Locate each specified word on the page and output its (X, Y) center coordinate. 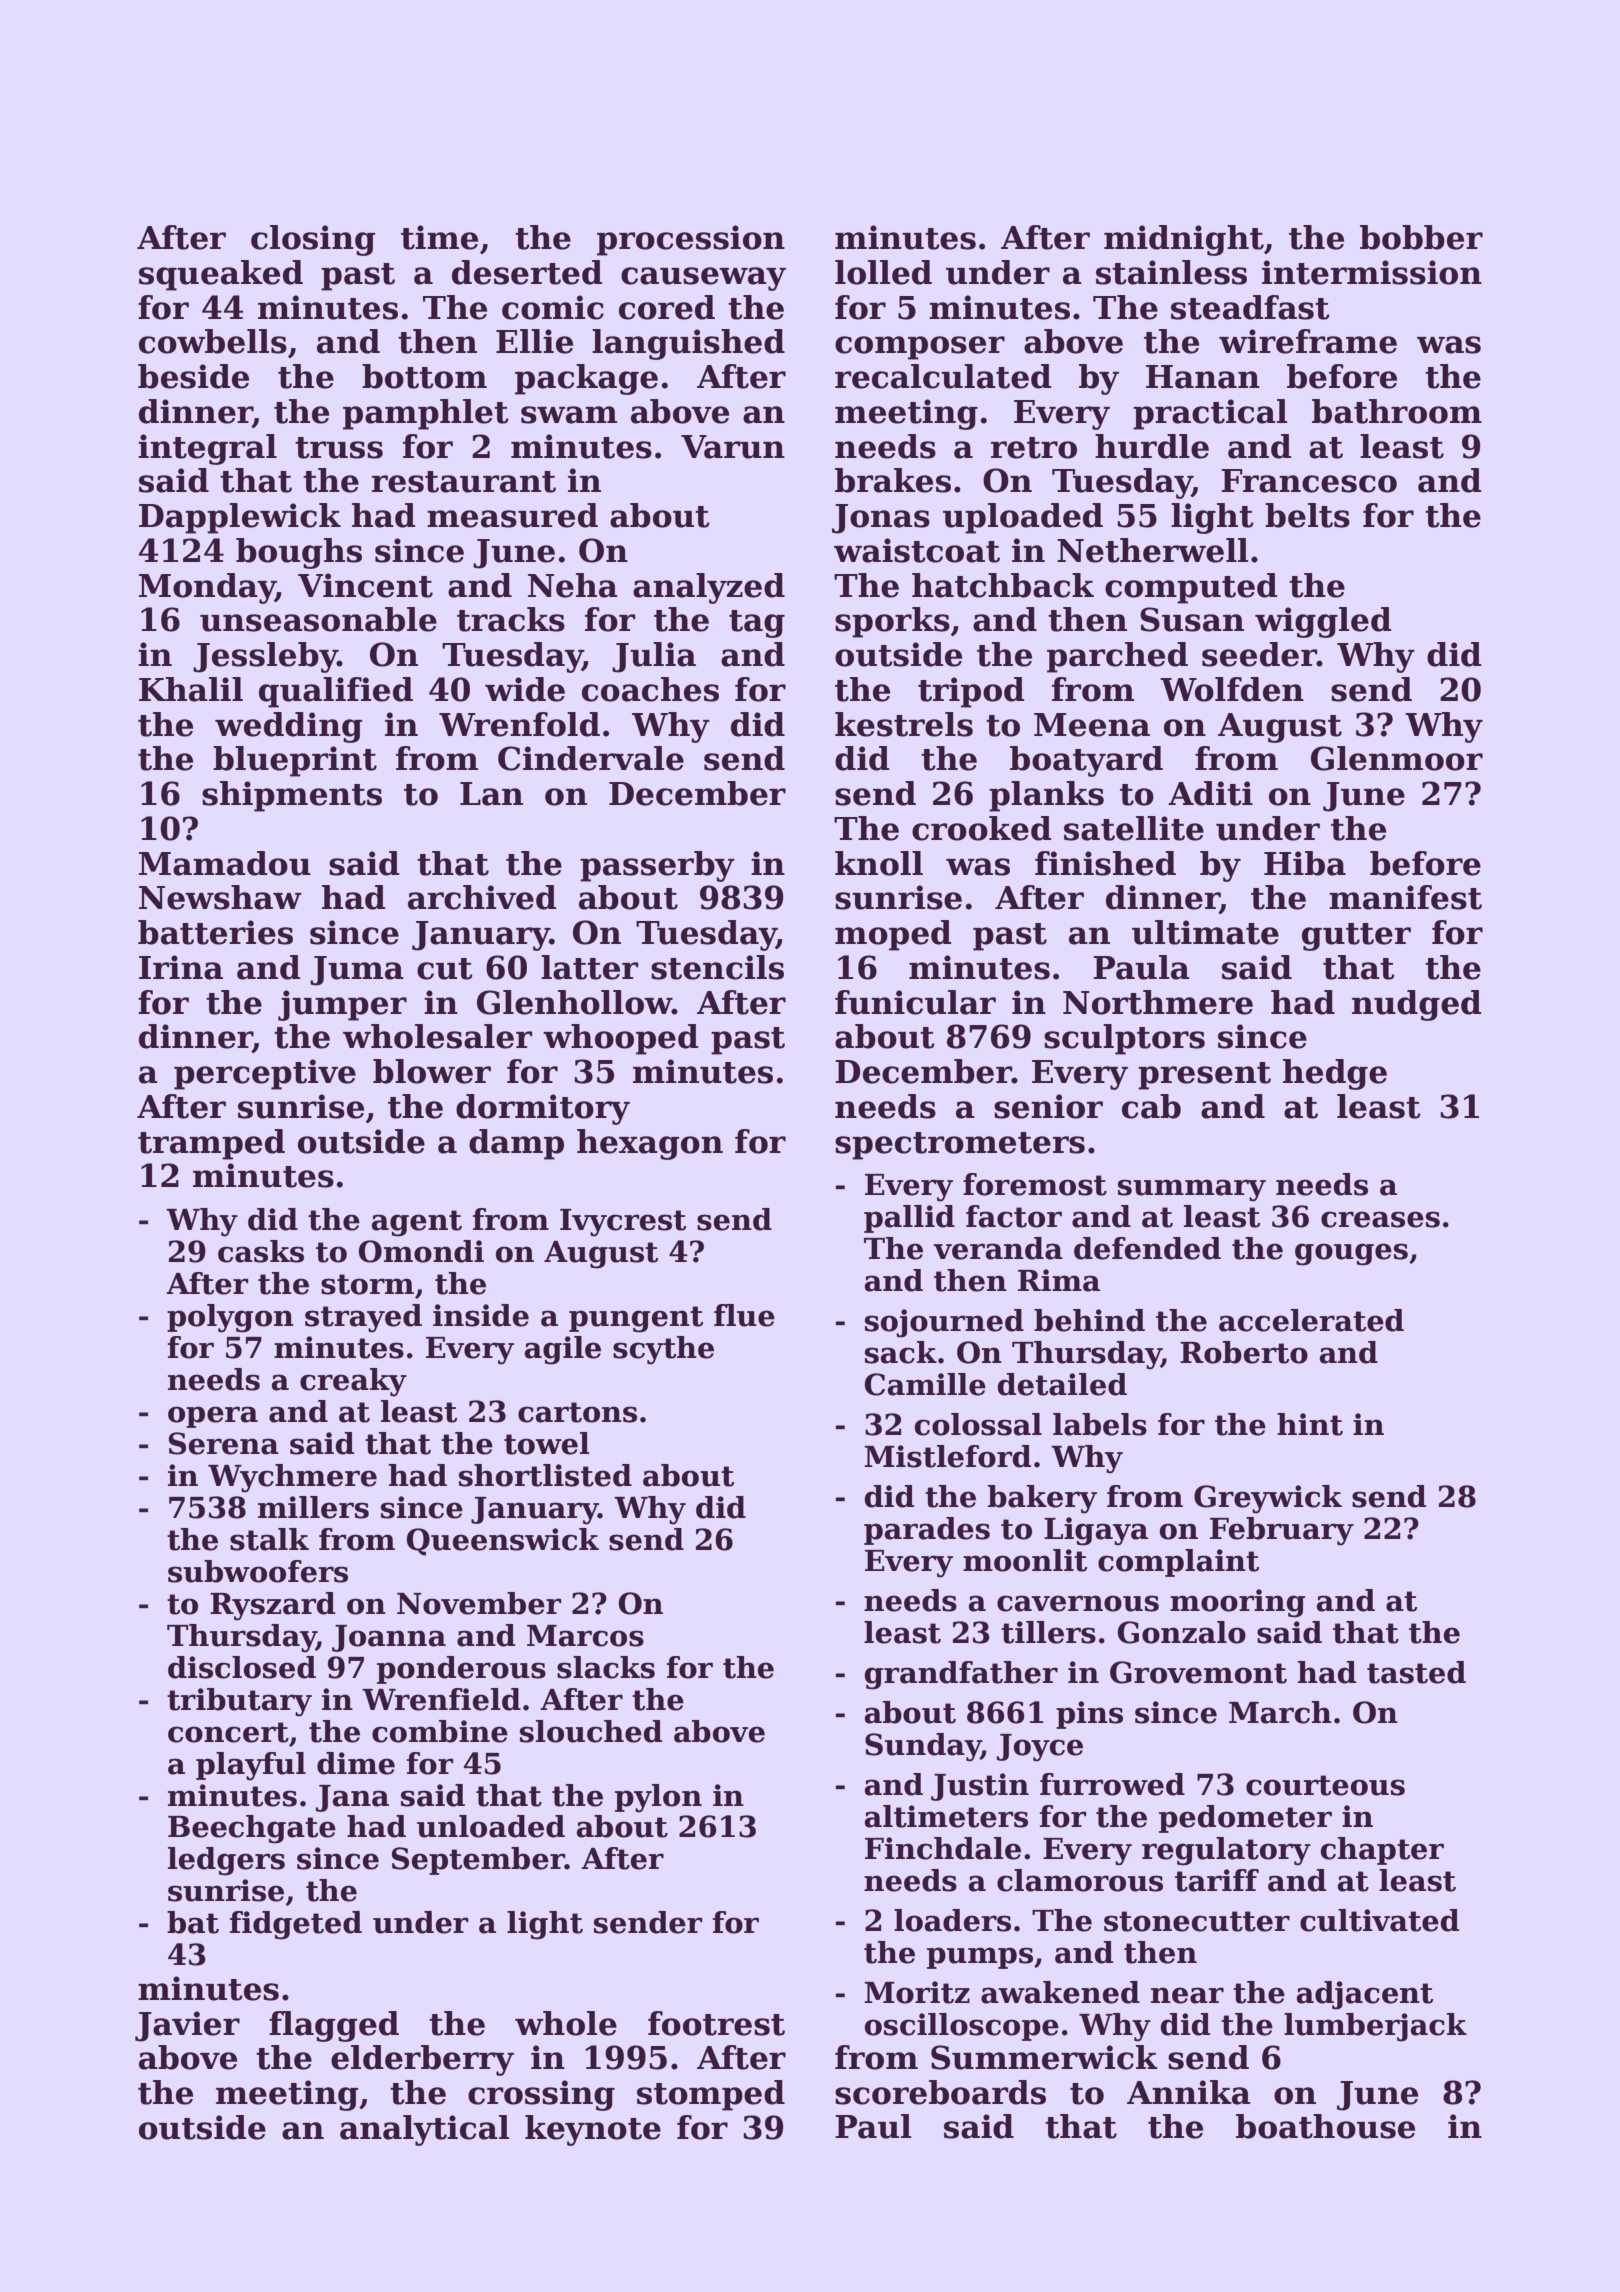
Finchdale (943, 1848)
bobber (1421, 237)
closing (313, 240)
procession (691, 240)
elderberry (422, 2060)
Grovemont (1198, 1672)
